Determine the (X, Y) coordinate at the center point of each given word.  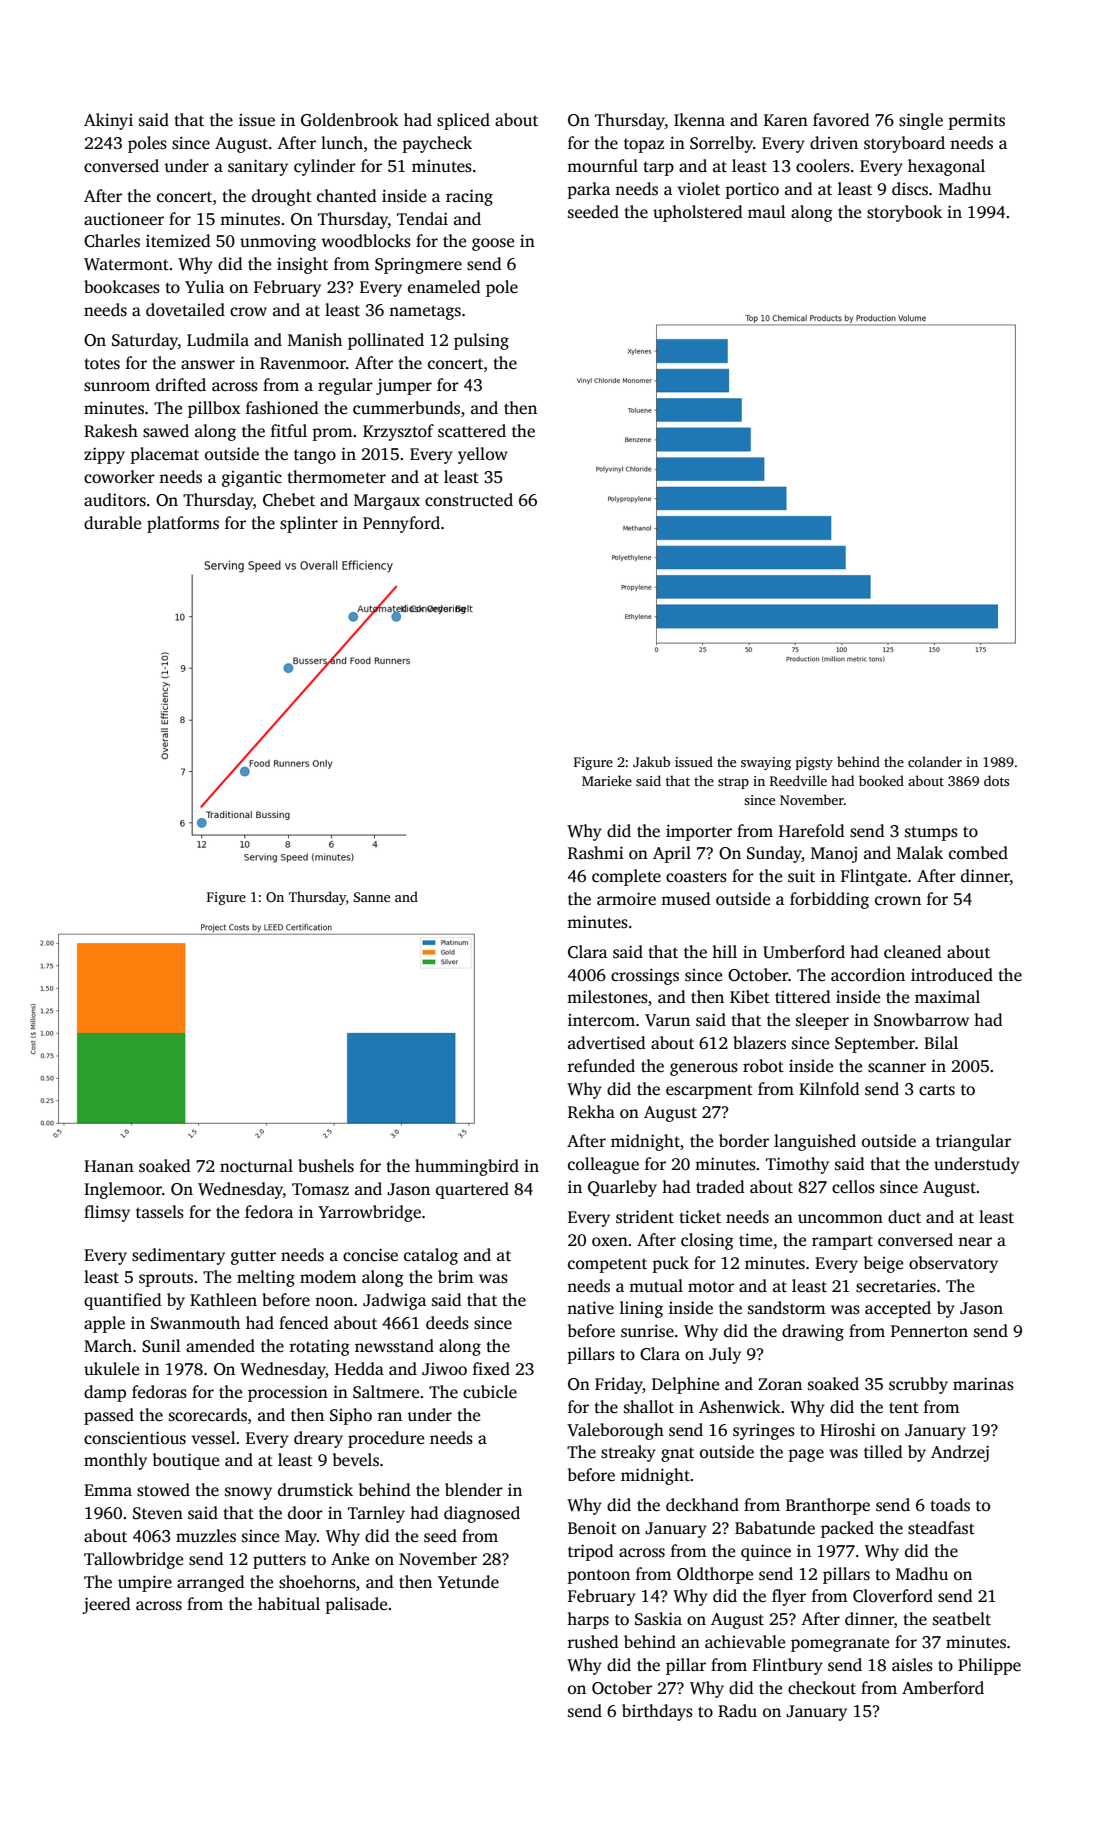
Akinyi (108, 121)
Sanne (372, 897)
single (921, 121)
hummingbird (467, 1167)
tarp (658, 168)
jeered (106, 1605)
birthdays (657, 1712)
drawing (813, 1332)
